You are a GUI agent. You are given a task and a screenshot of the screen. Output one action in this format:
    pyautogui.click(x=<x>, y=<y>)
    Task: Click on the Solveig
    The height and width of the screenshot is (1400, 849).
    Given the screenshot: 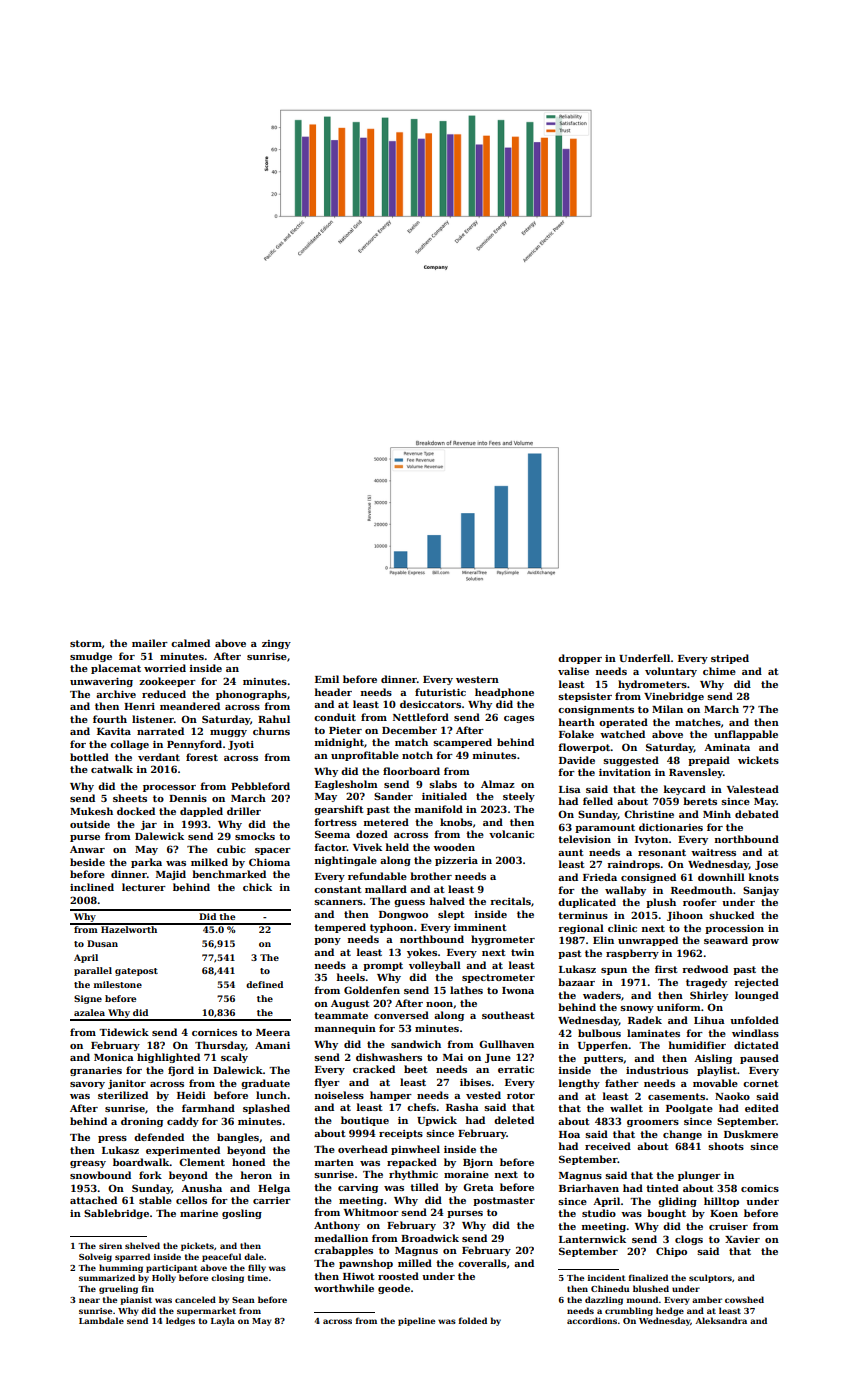 What is the action you would take?
    pyautogui.click(x=95, y=1257)
